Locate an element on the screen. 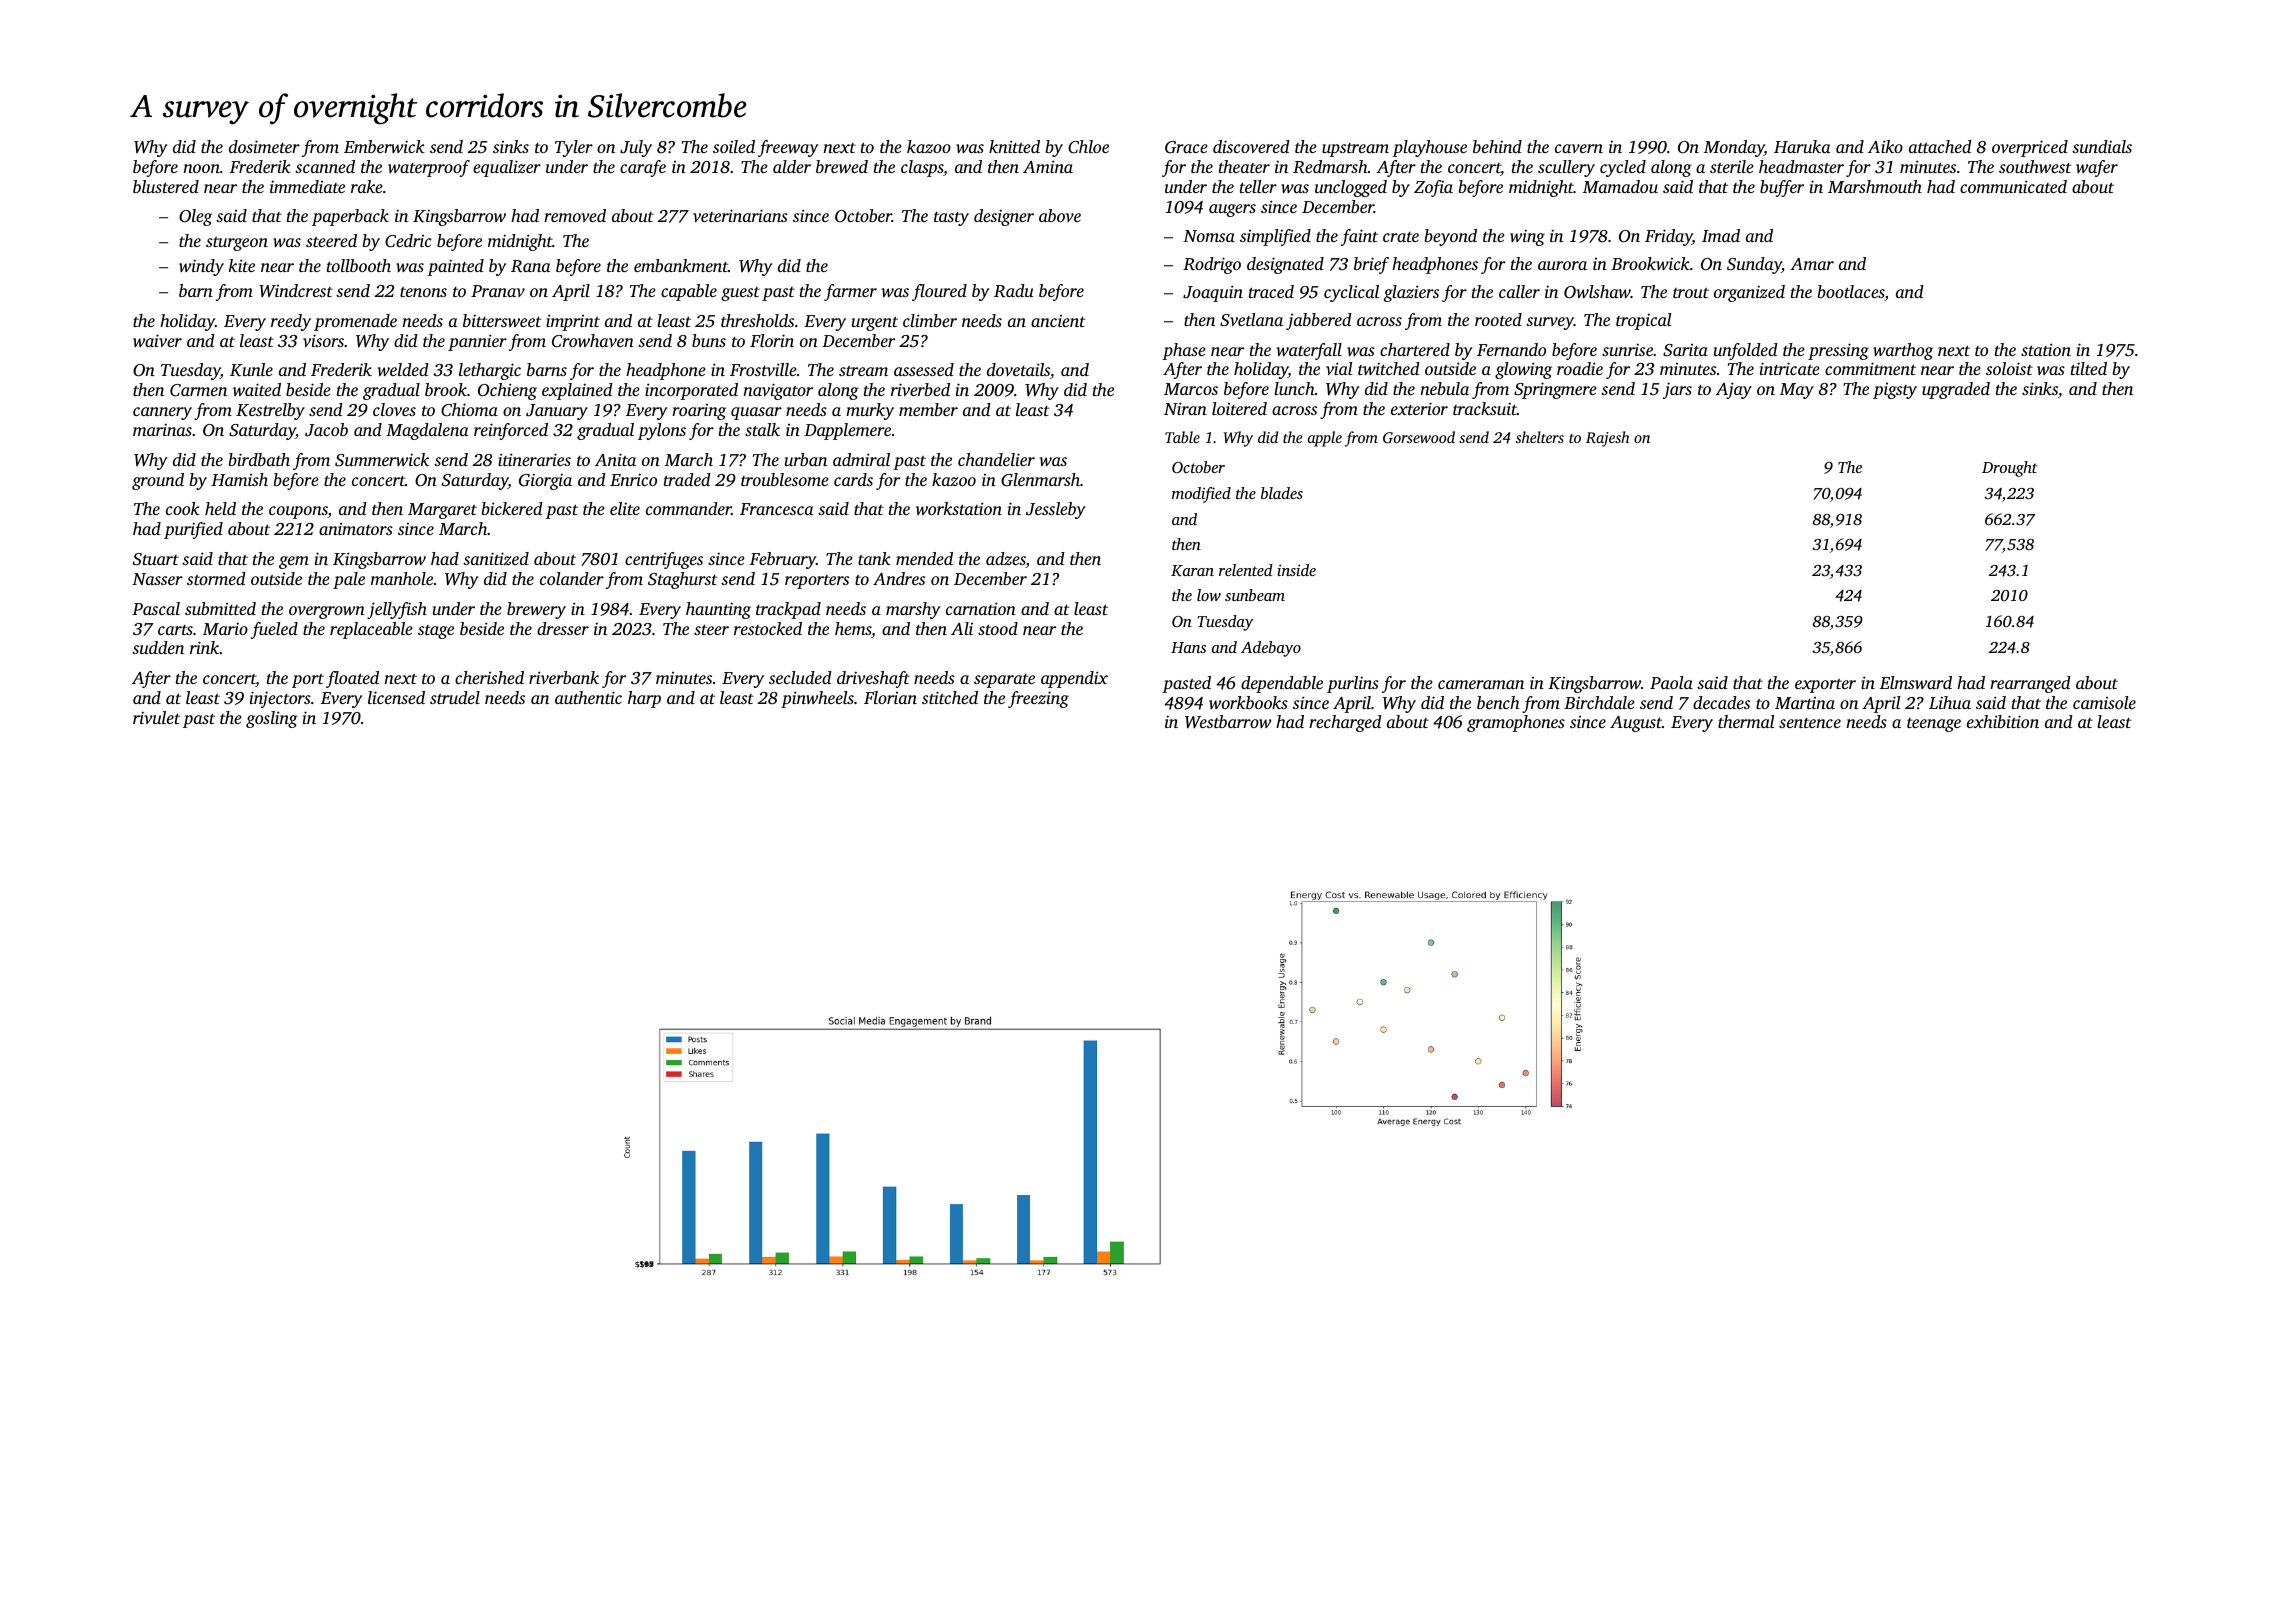  dosimeter is located at coordinates (264, 146).
